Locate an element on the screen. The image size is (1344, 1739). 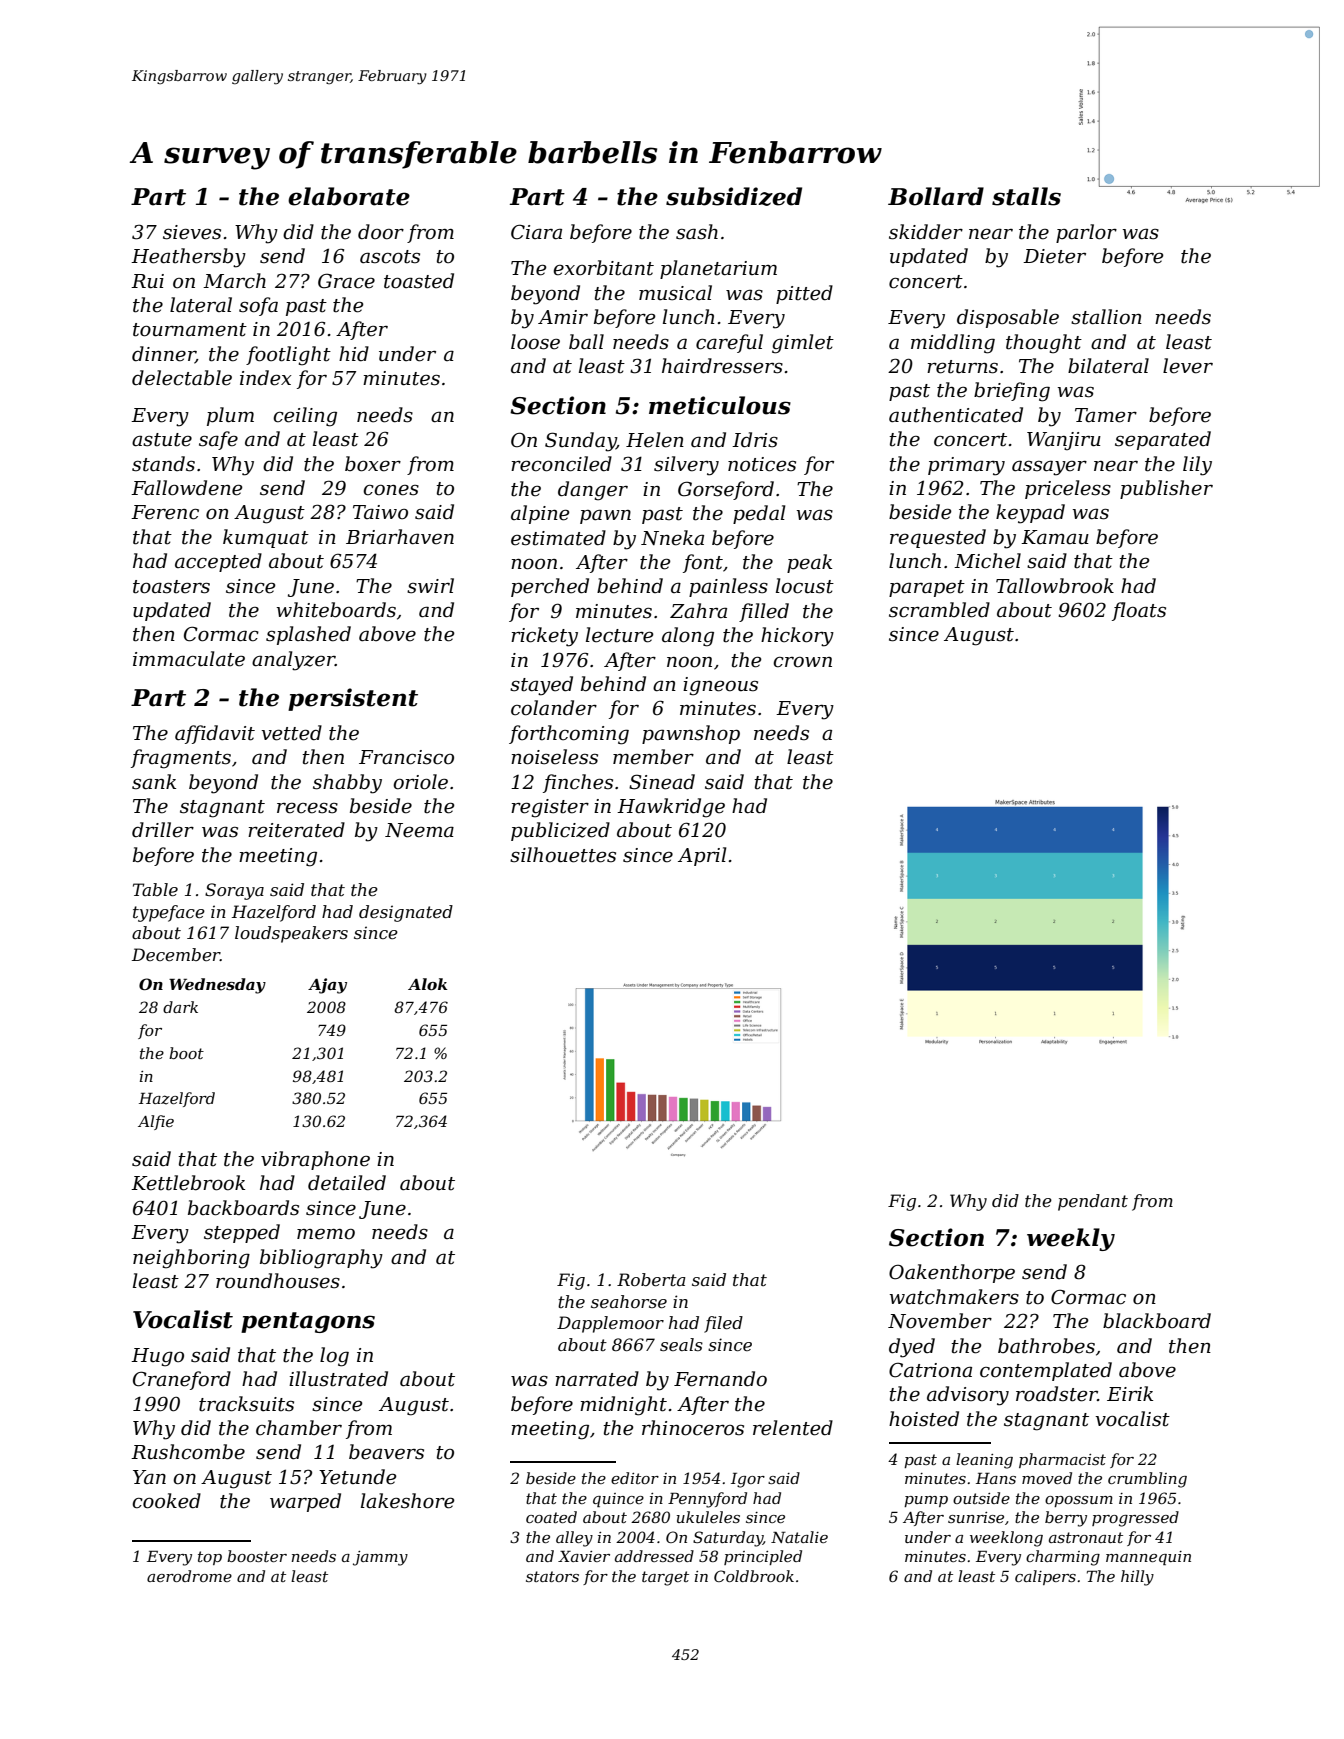
pendant is located at coordinates (1093, 1202).
